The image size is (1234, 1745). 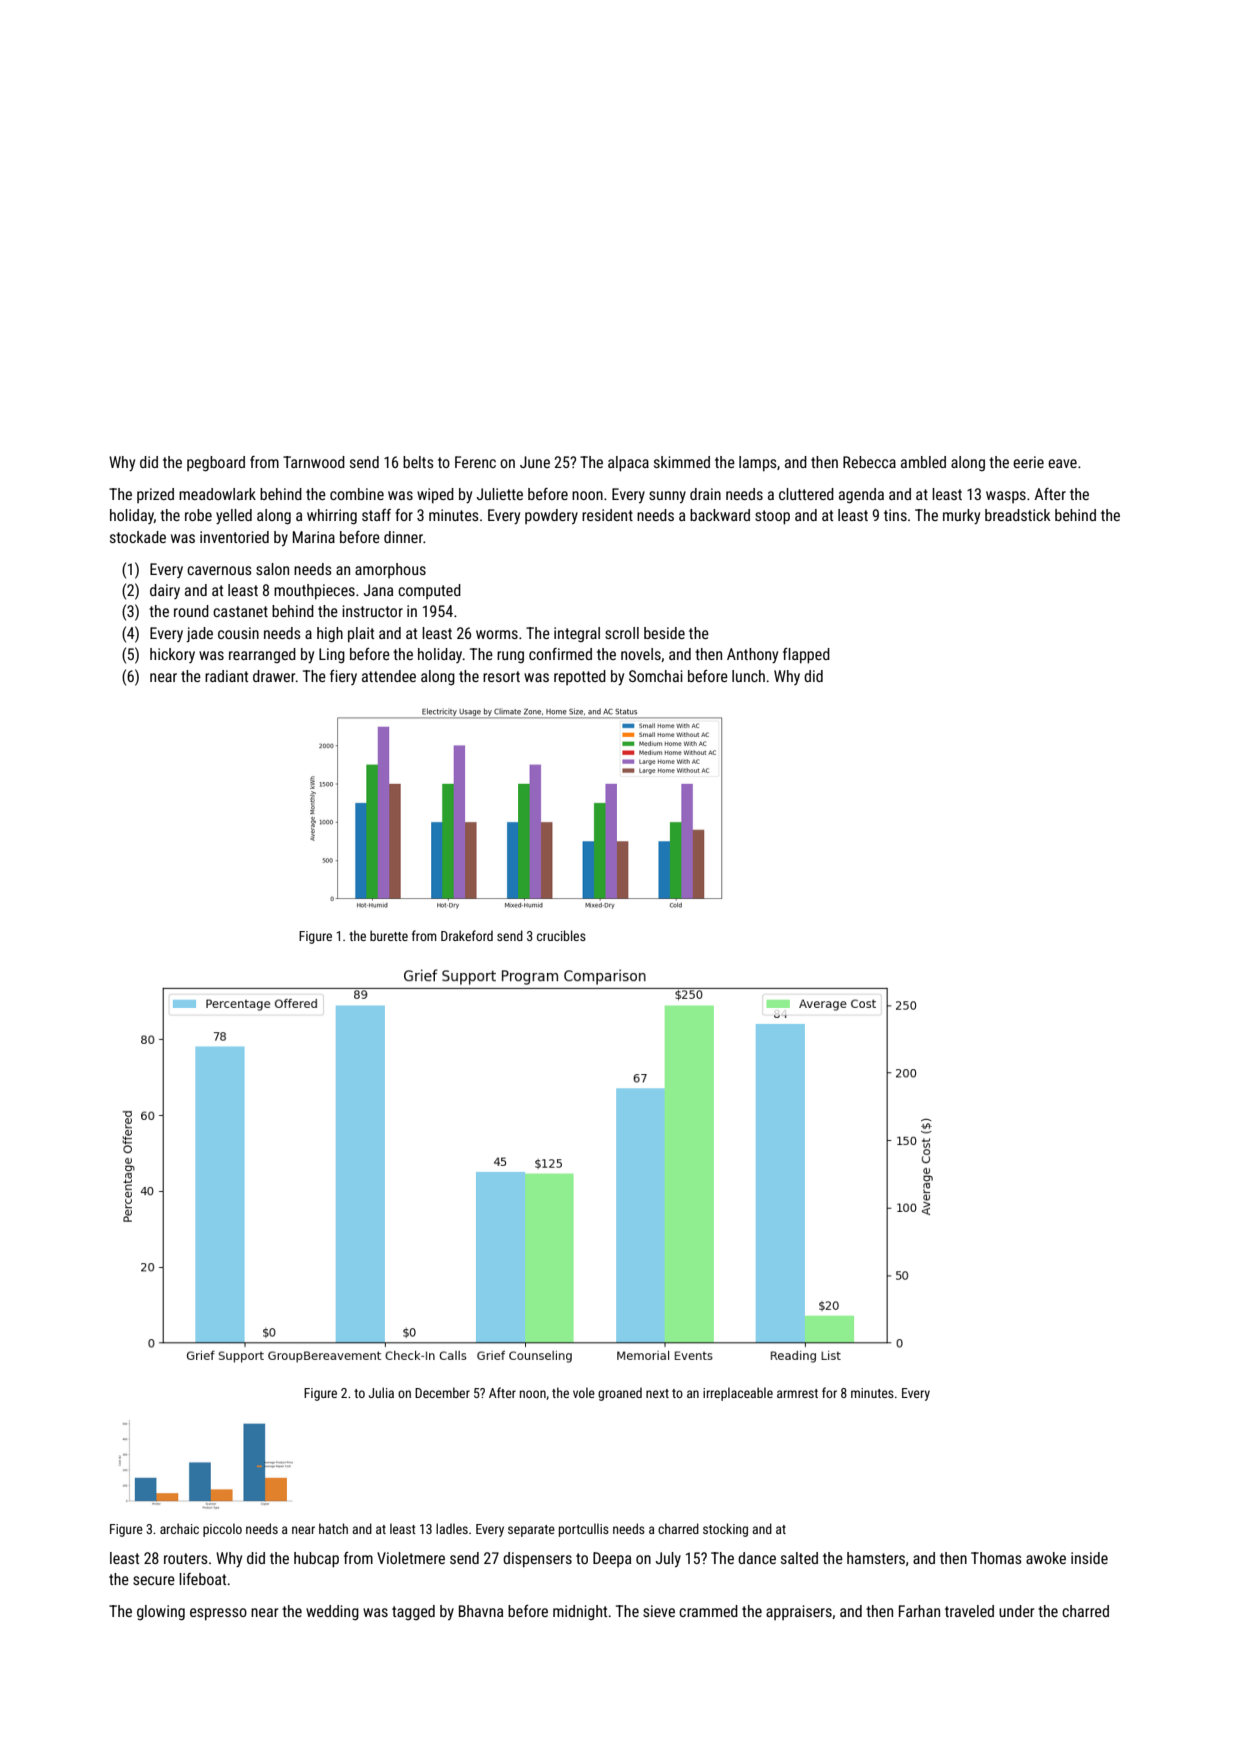 What do you see at coordinates (226, 676) in the page?
I see `radiant` at bounding box center [226, 676].
